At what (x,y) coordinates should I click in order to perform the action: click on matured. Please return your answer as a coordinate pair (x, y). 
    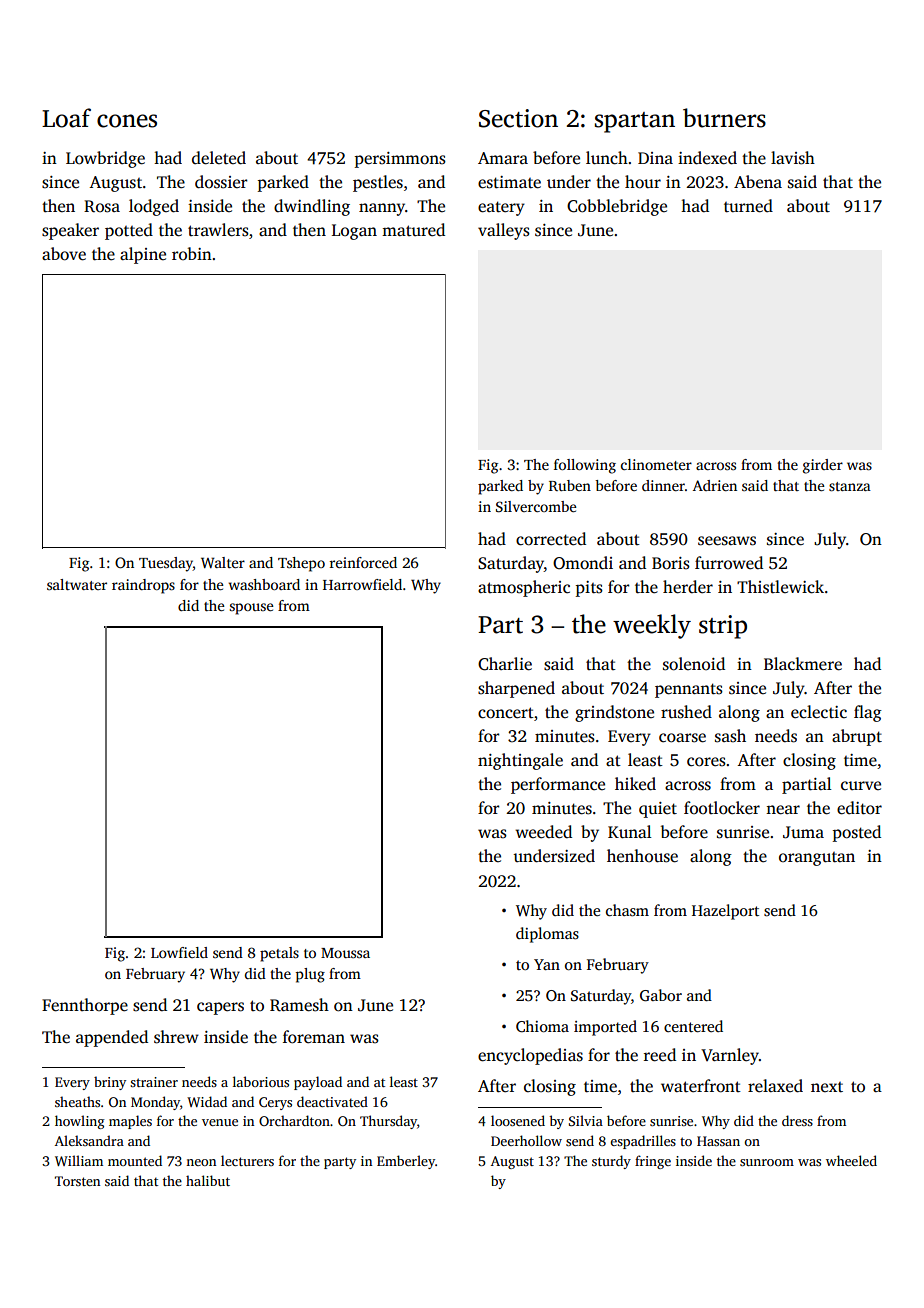
    Looking at the image, I should click on (413, 230).
